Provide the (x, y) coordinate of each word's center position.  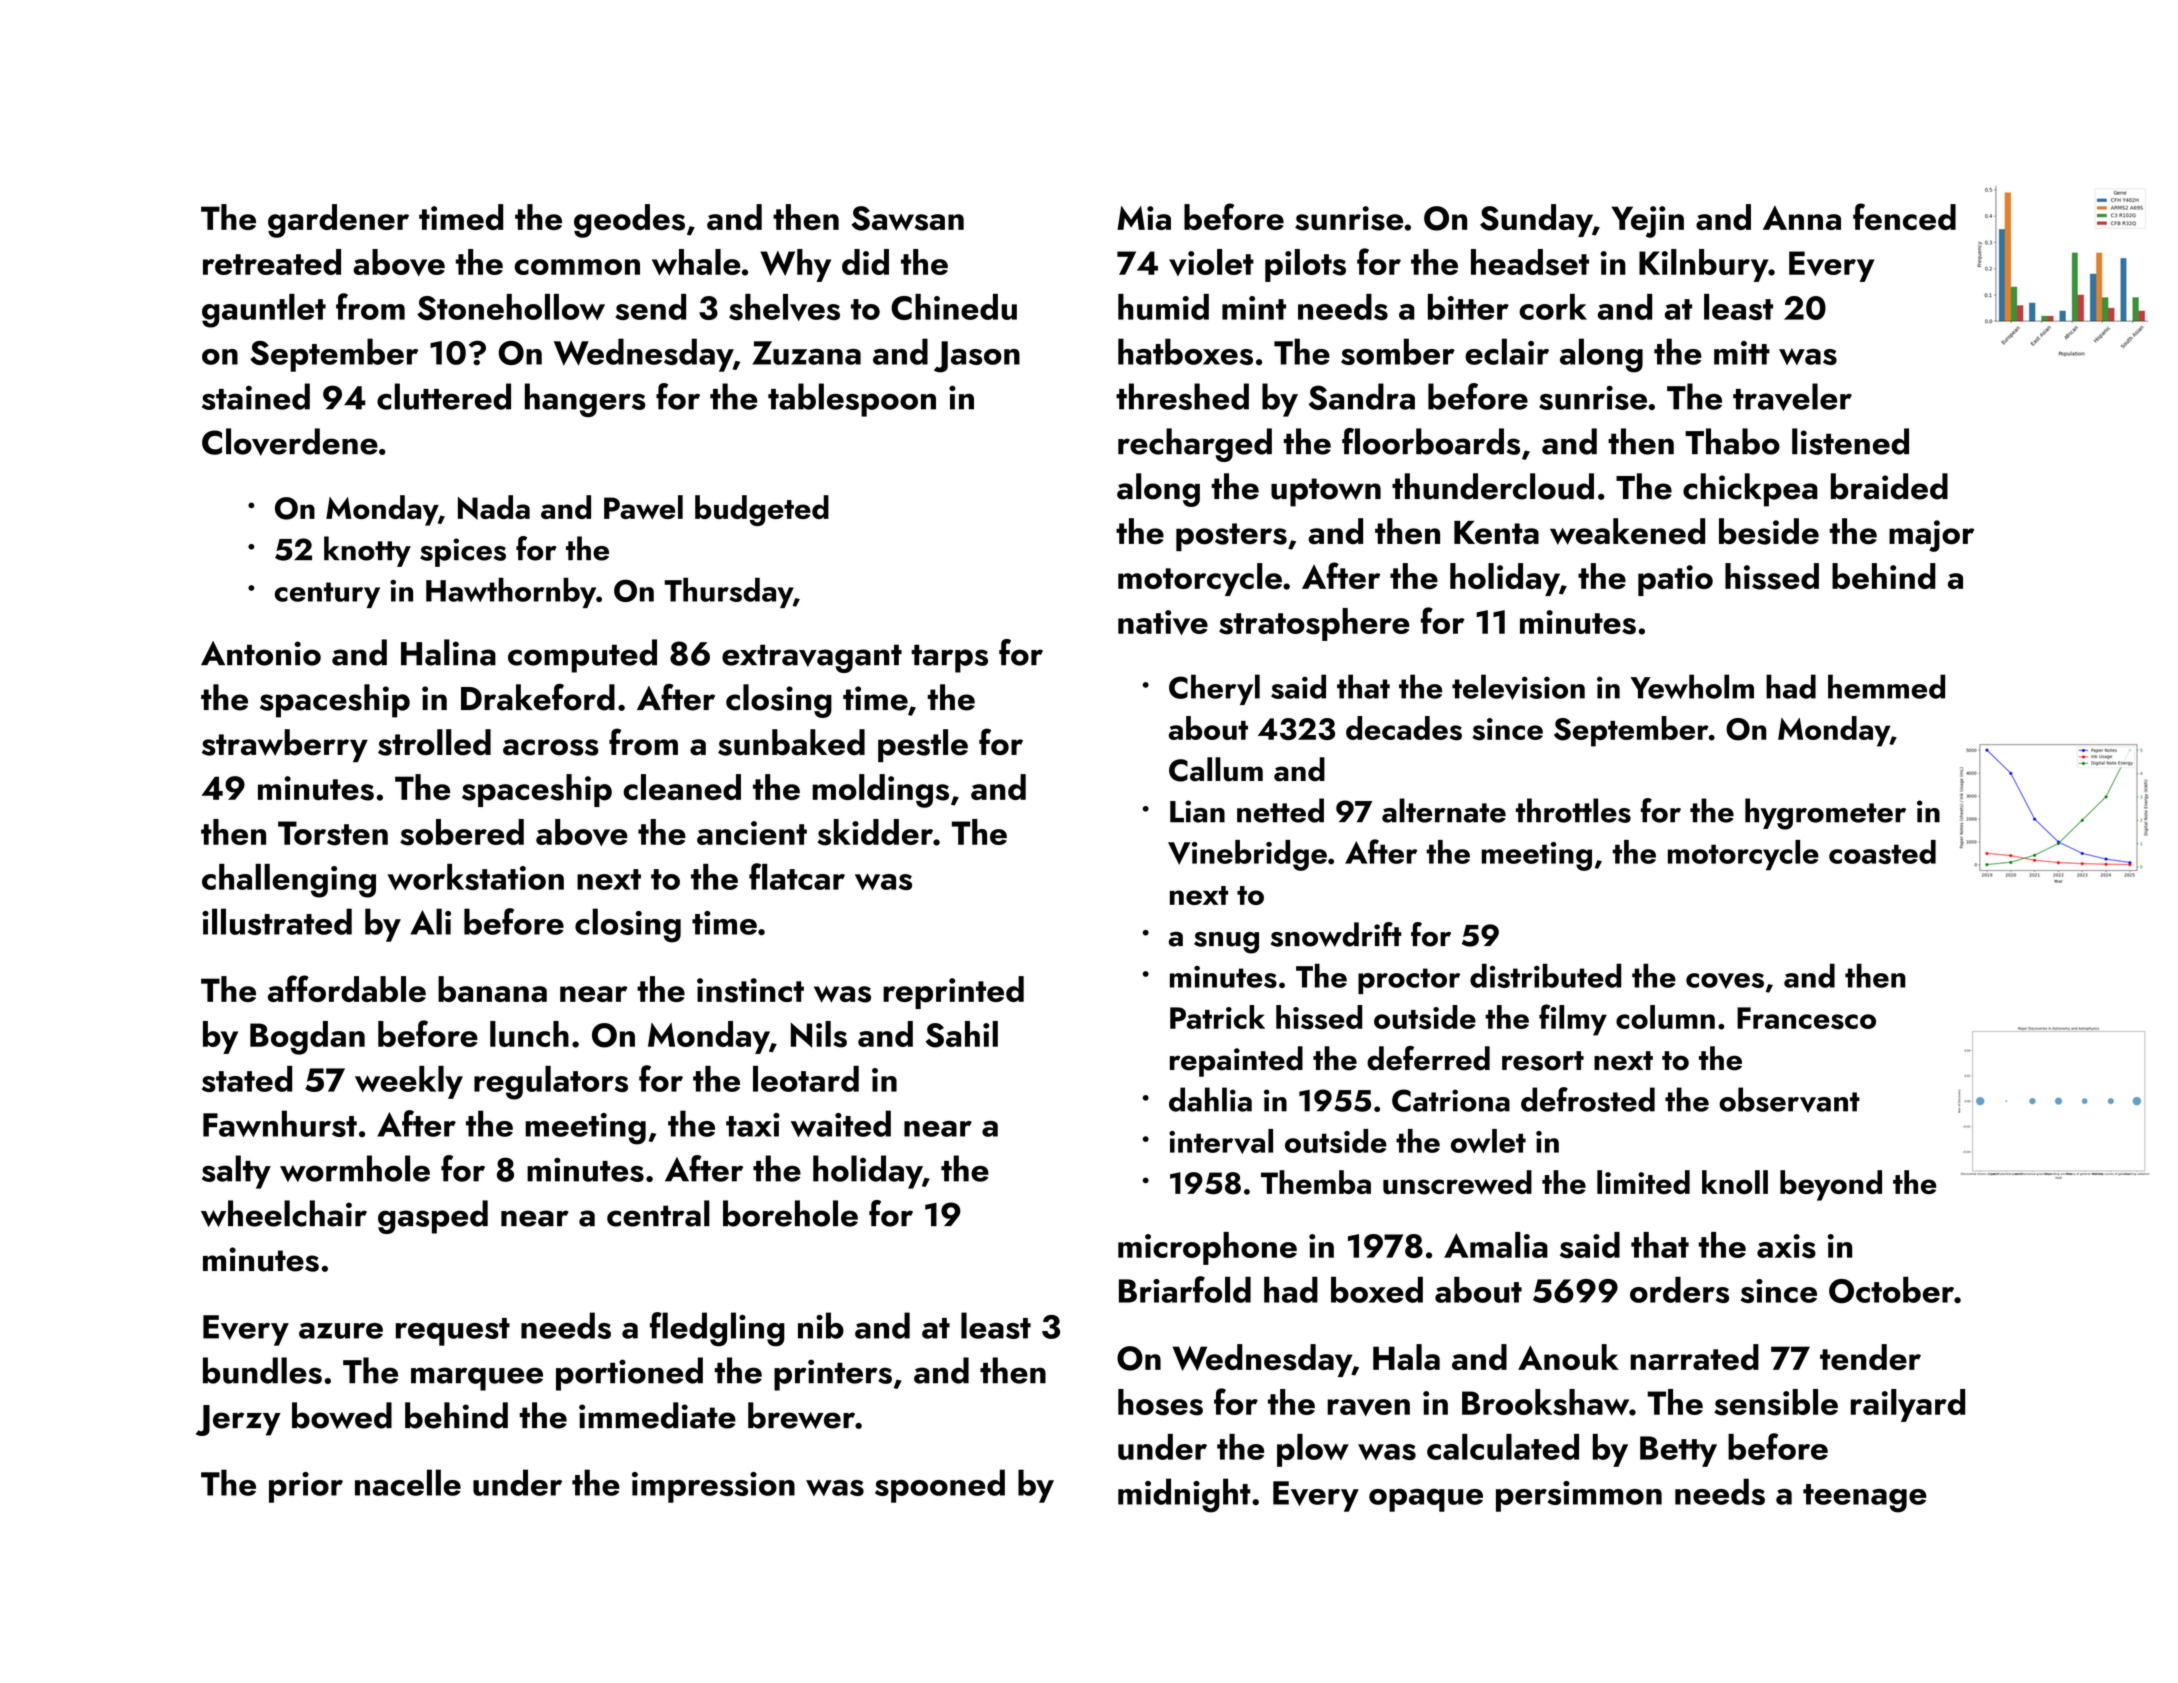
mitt (1742, 353)
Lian (1197, 811)
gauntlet (264, 311)
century (327, 595)
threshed (1182, 396)
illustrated (277, 921)
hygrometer (1825, 814)
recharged (1195, 445)
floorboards (1431, 441)
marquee (477, 1379)
